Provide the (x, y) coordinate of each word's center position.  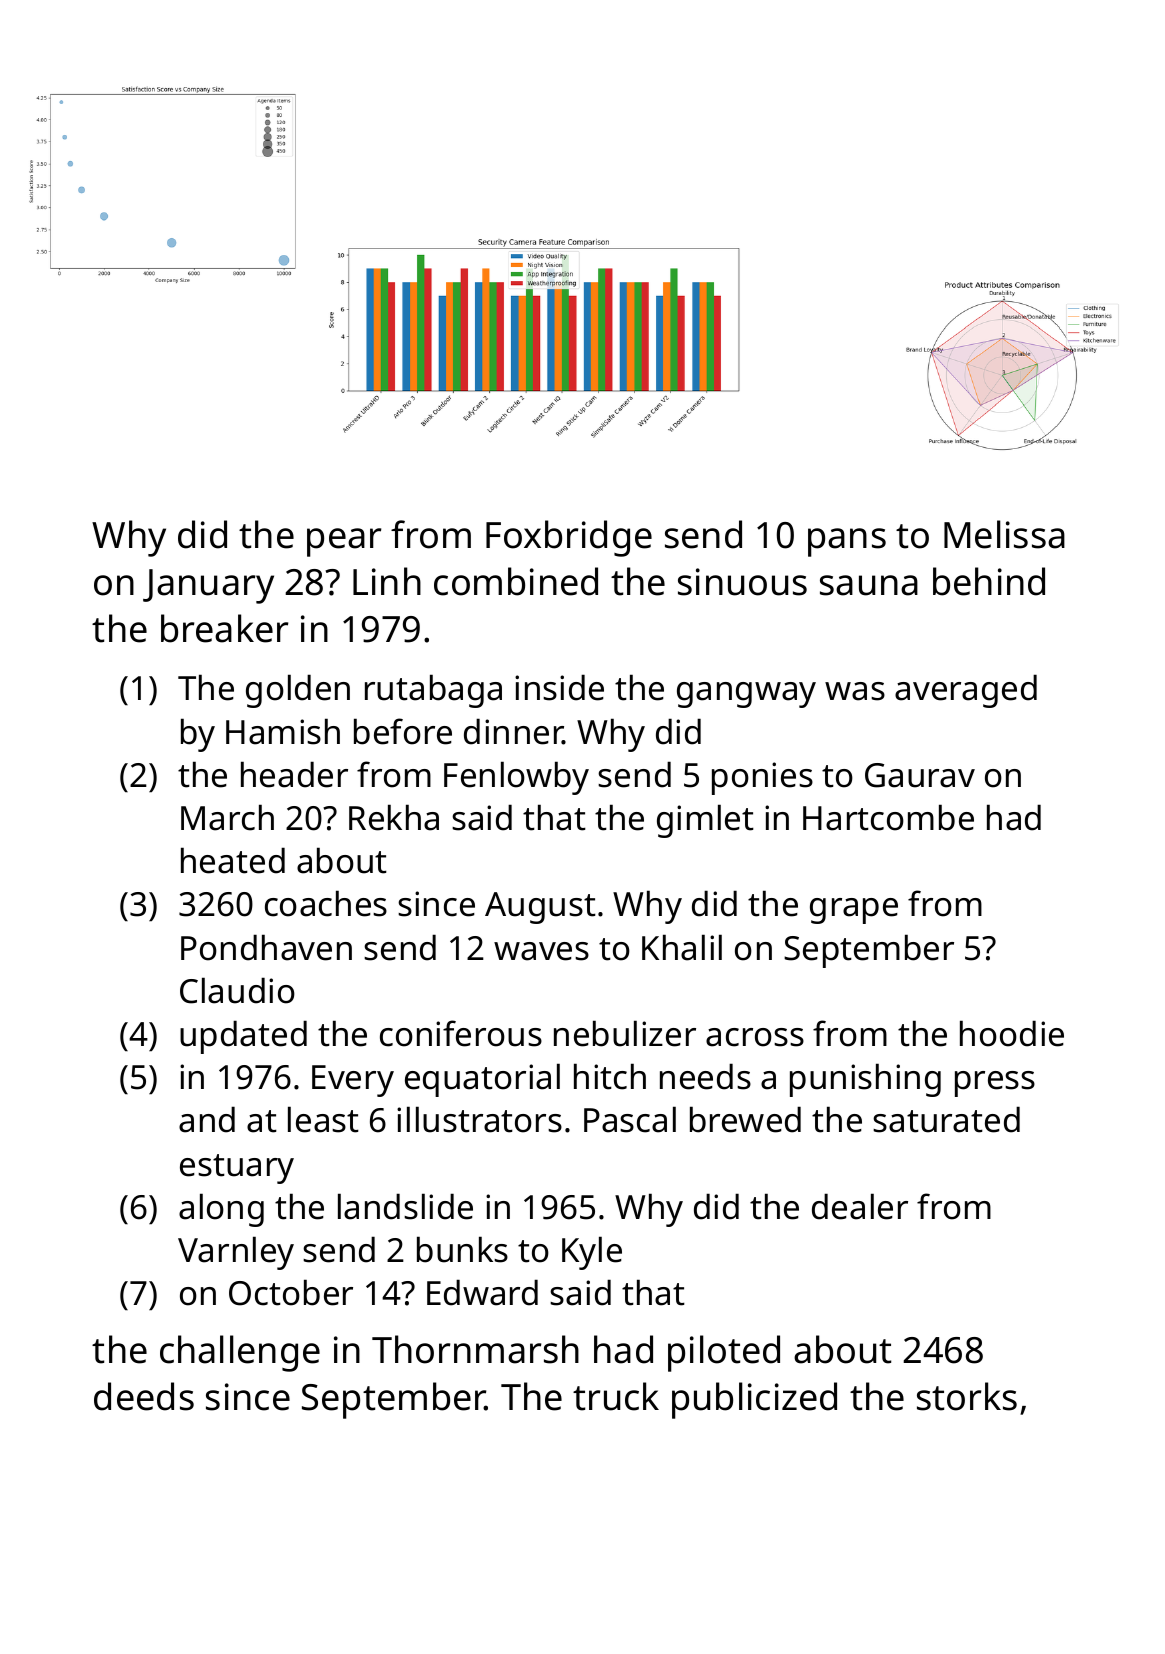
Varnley (236, 1253)
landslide (405, 1206)
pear (344, 542)
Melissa (1004, 534)
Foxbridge (569, 538)
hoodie (1012, 1033)
